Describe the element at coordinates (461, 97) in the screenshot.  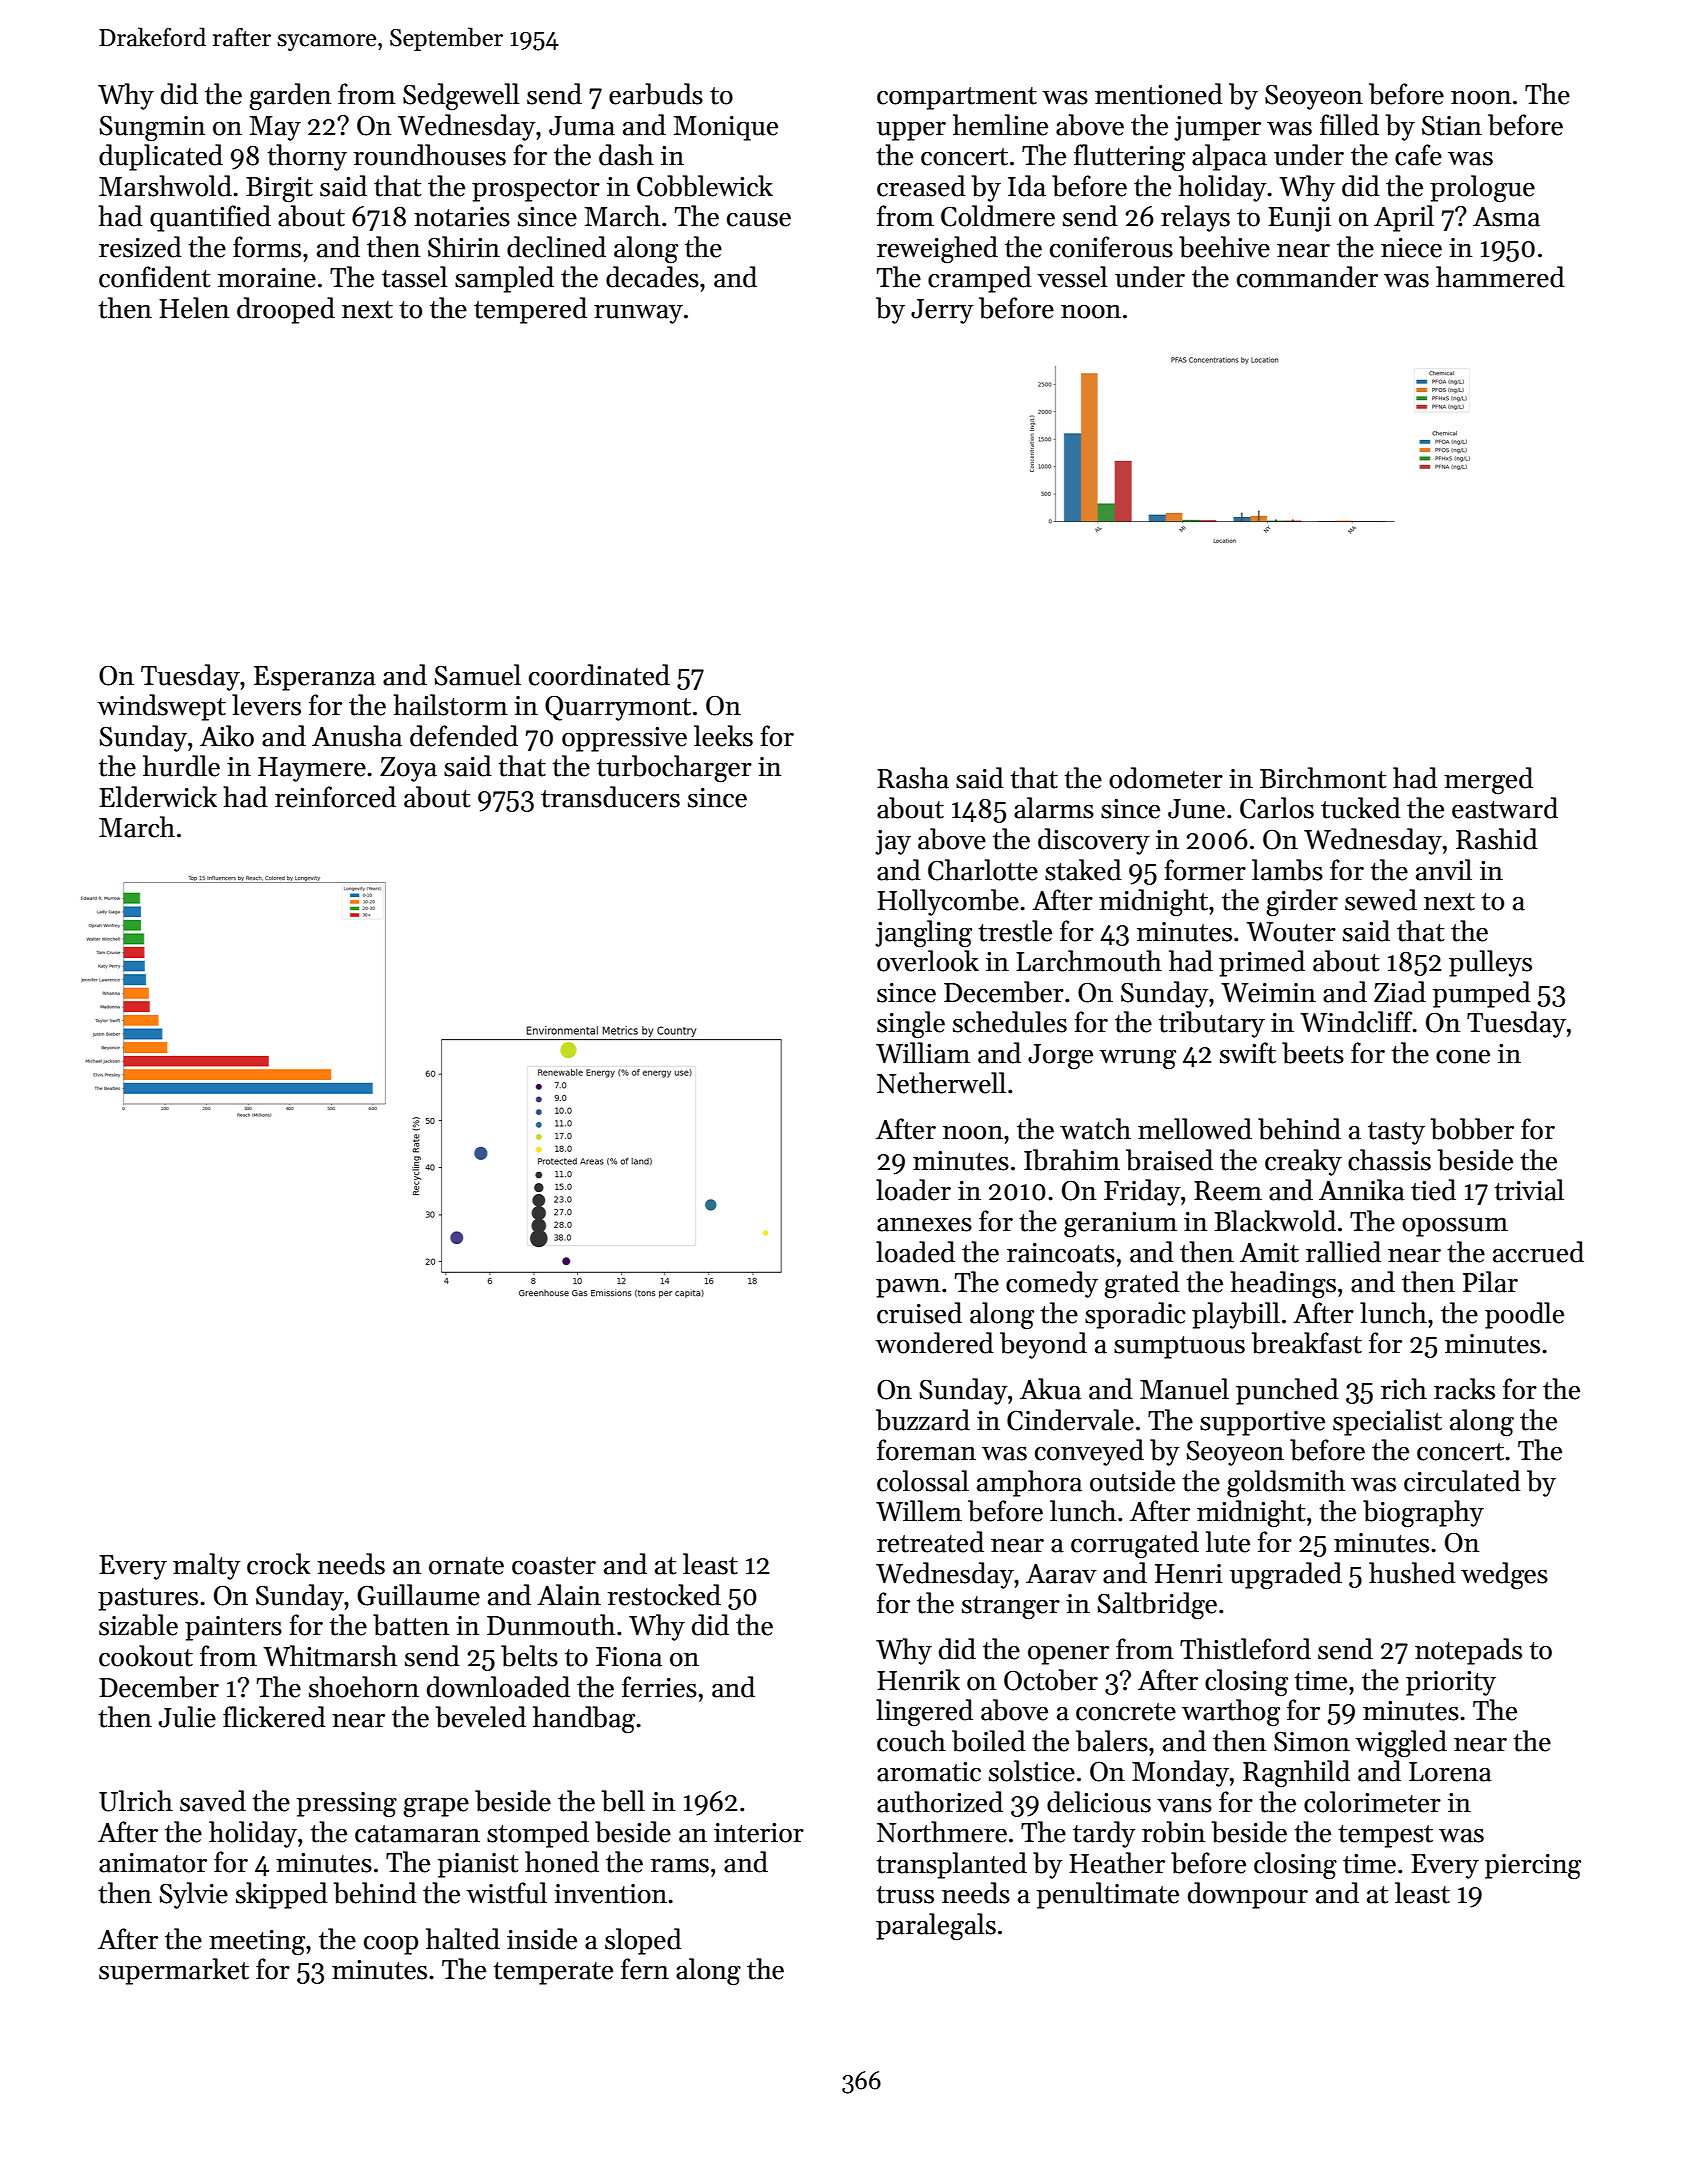
I see `Sedgewell` at that location.
